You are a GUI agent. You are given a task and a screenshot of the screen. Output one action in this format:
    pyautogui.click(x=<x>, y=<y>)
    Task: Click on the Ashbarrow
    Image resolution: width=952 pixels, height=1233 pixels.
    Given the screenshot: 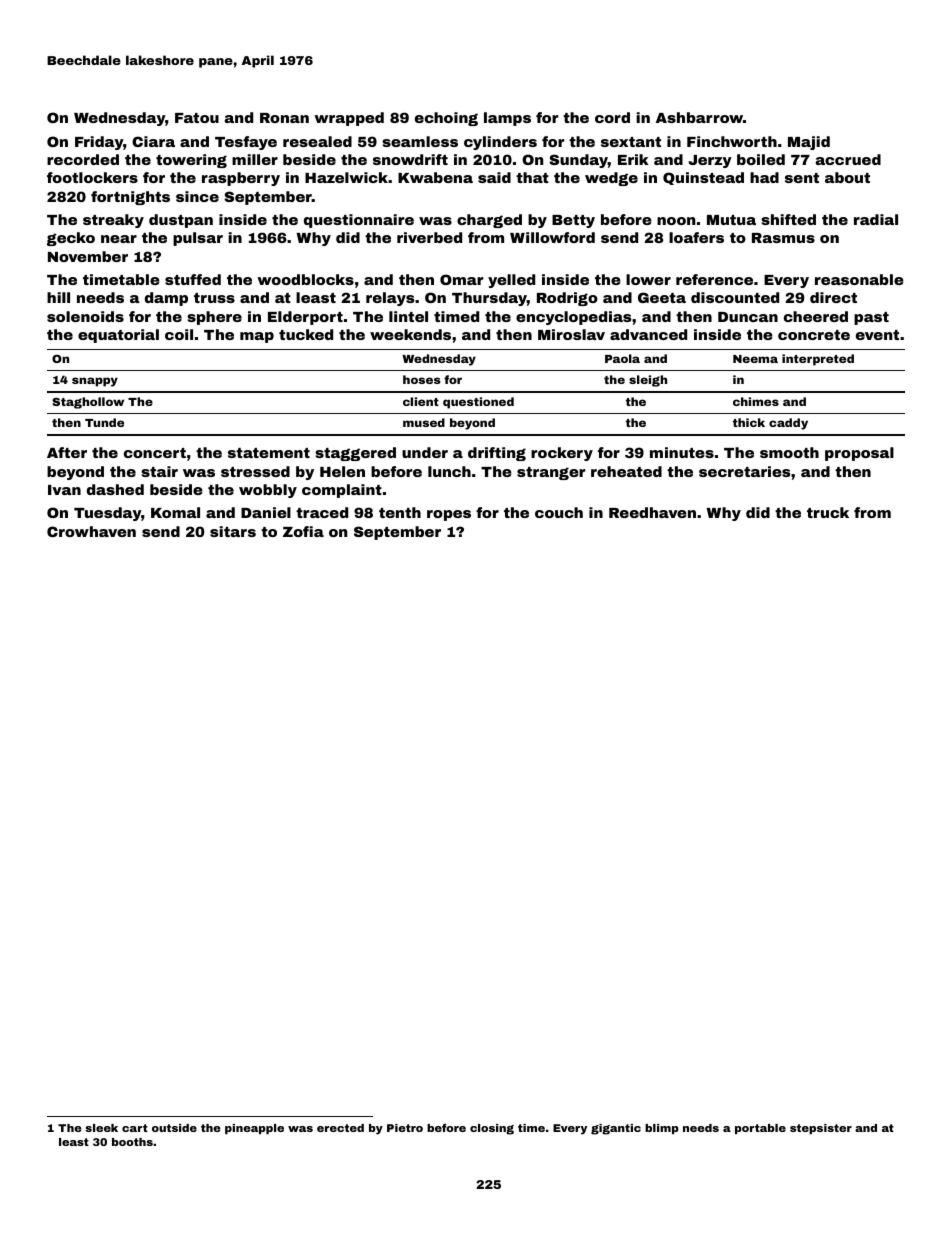 What is the action you would take?
    pyautogui.click(x=699, y=117)
